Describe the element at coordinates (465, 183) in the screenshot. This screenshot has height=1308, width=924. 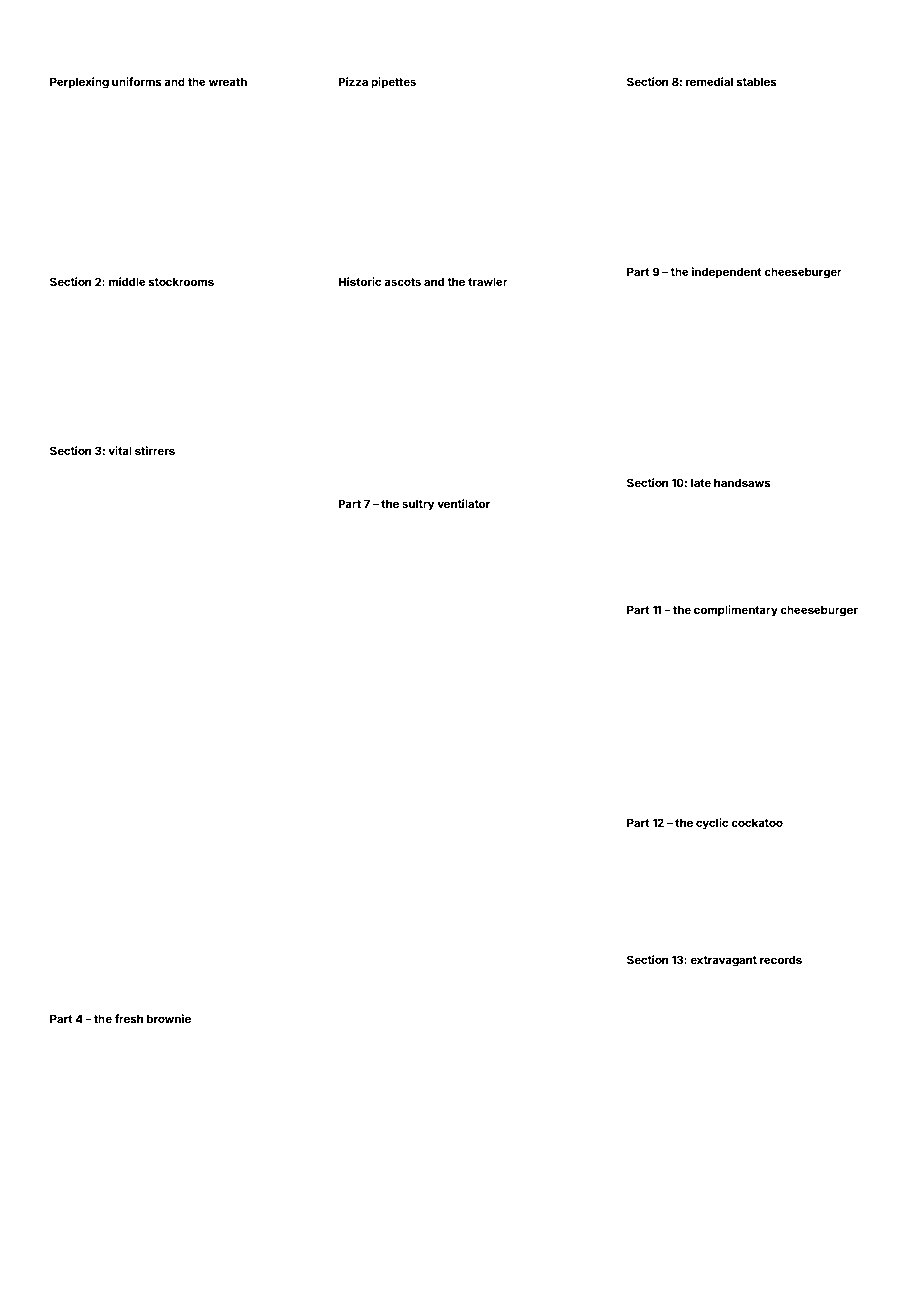
I see `Chebet` at that location.
